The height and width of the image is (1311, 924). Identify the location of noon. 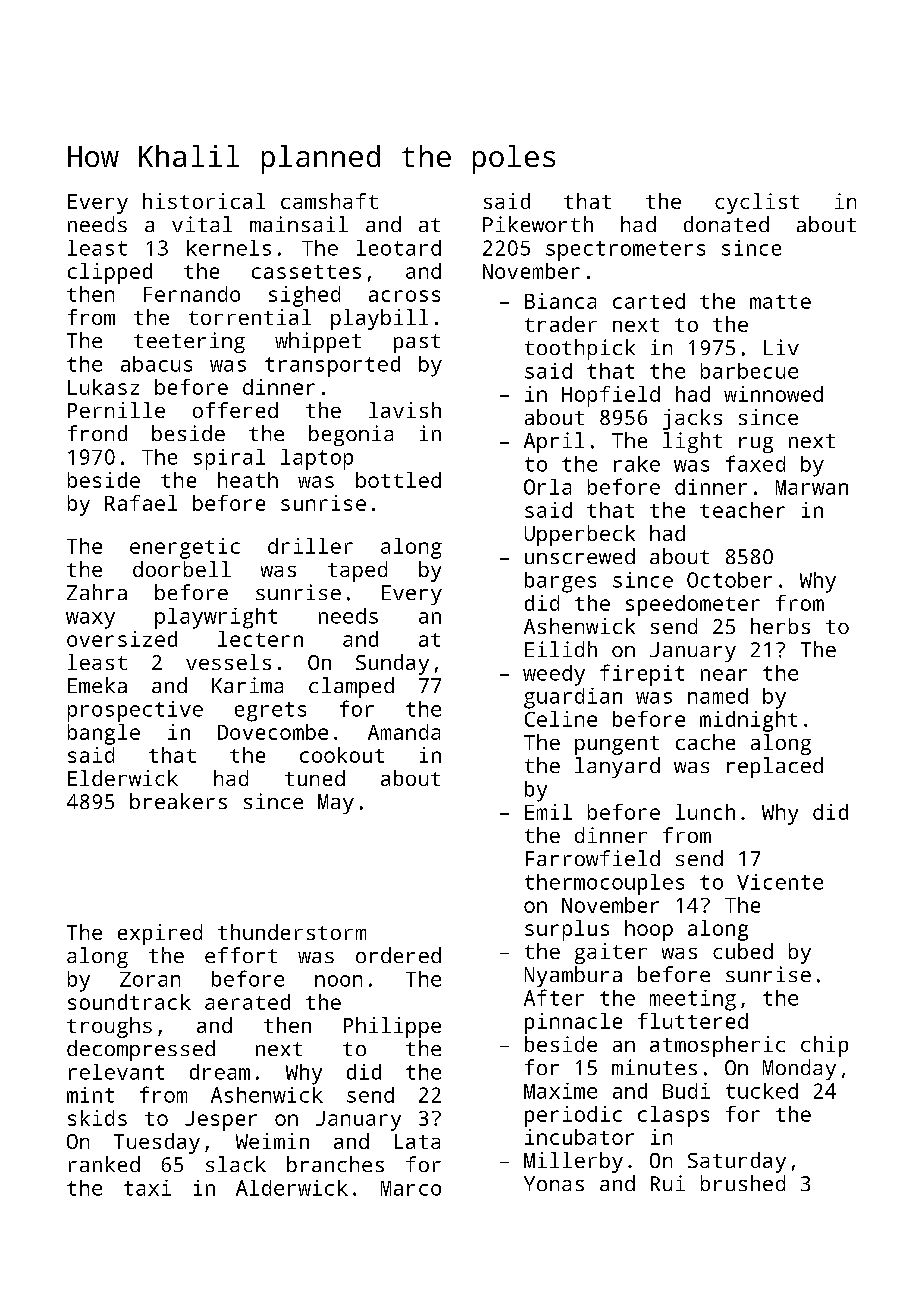
(338, 981).
